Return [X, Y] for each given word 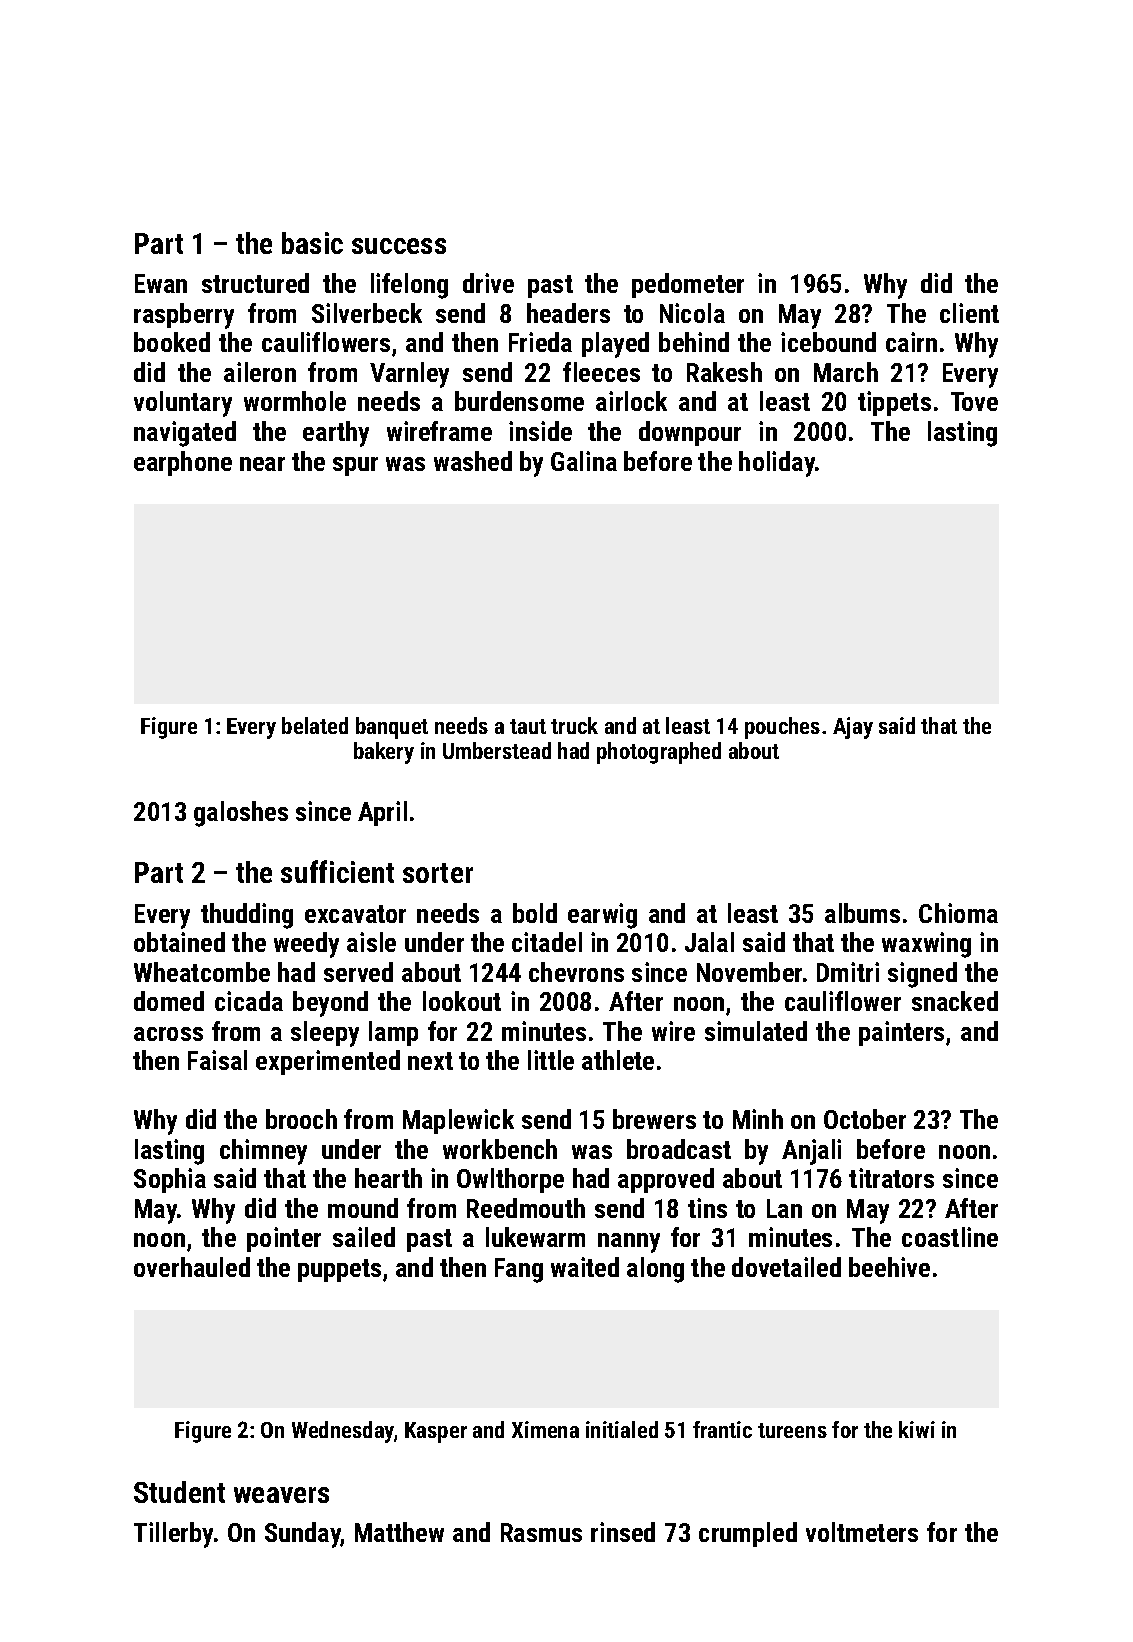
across [168, 1034]
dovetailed [786, 1267]
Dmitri [848, 972]
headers [568, 313]
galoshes [241, 814]
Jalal [709, 942]
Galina [584, 461]
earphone [183, 463]
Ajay [853, 728]
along [655, 1270]
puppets [339, 1270]
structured [255, 283]
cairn [911, 342]
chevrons [576, 972]
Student [179, 1492]
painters [901, 1033]
